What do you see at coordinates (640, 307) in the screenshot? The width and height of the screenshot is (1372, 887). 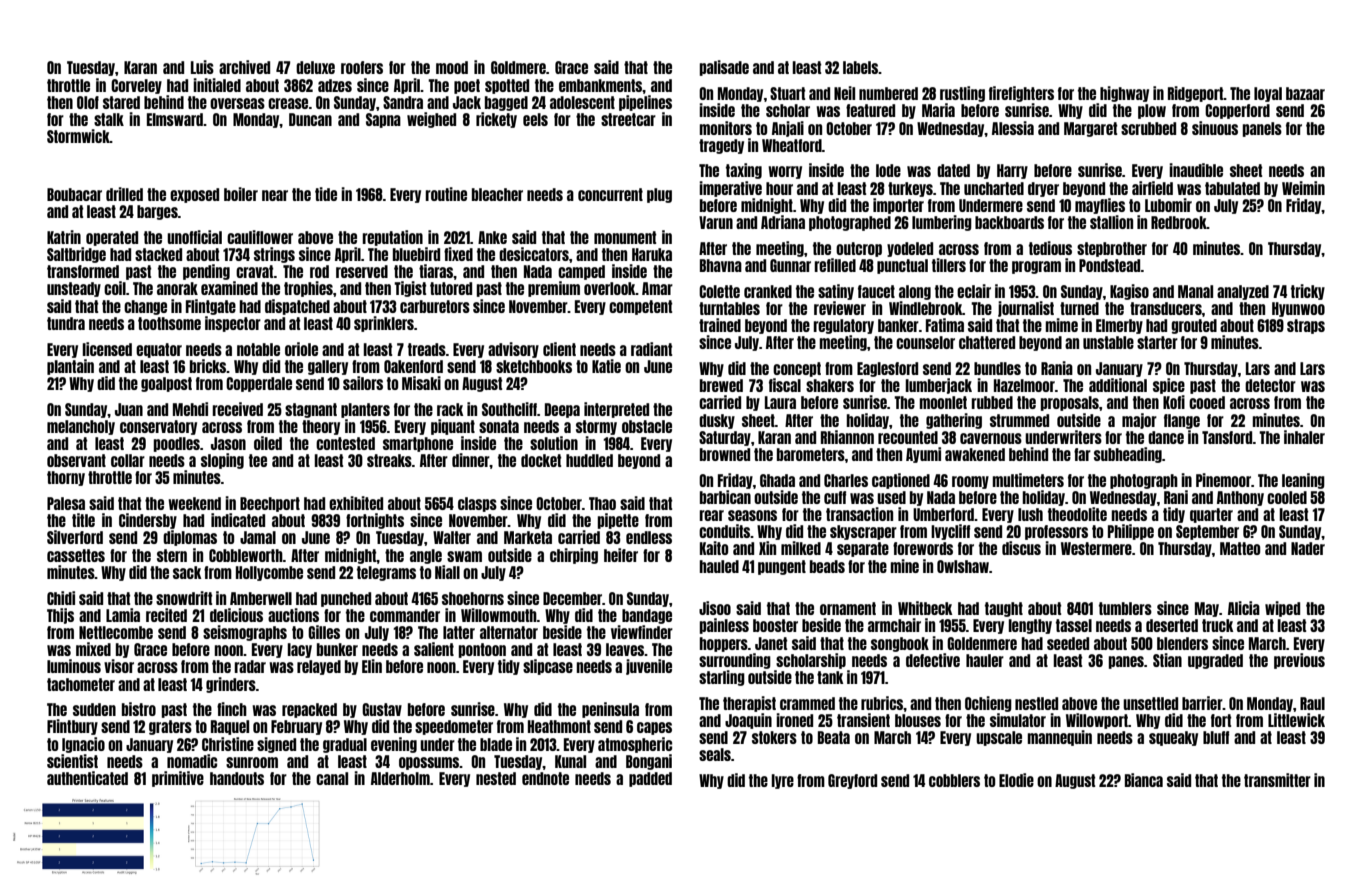 I see `competent` at bounding box center [640, 307].
